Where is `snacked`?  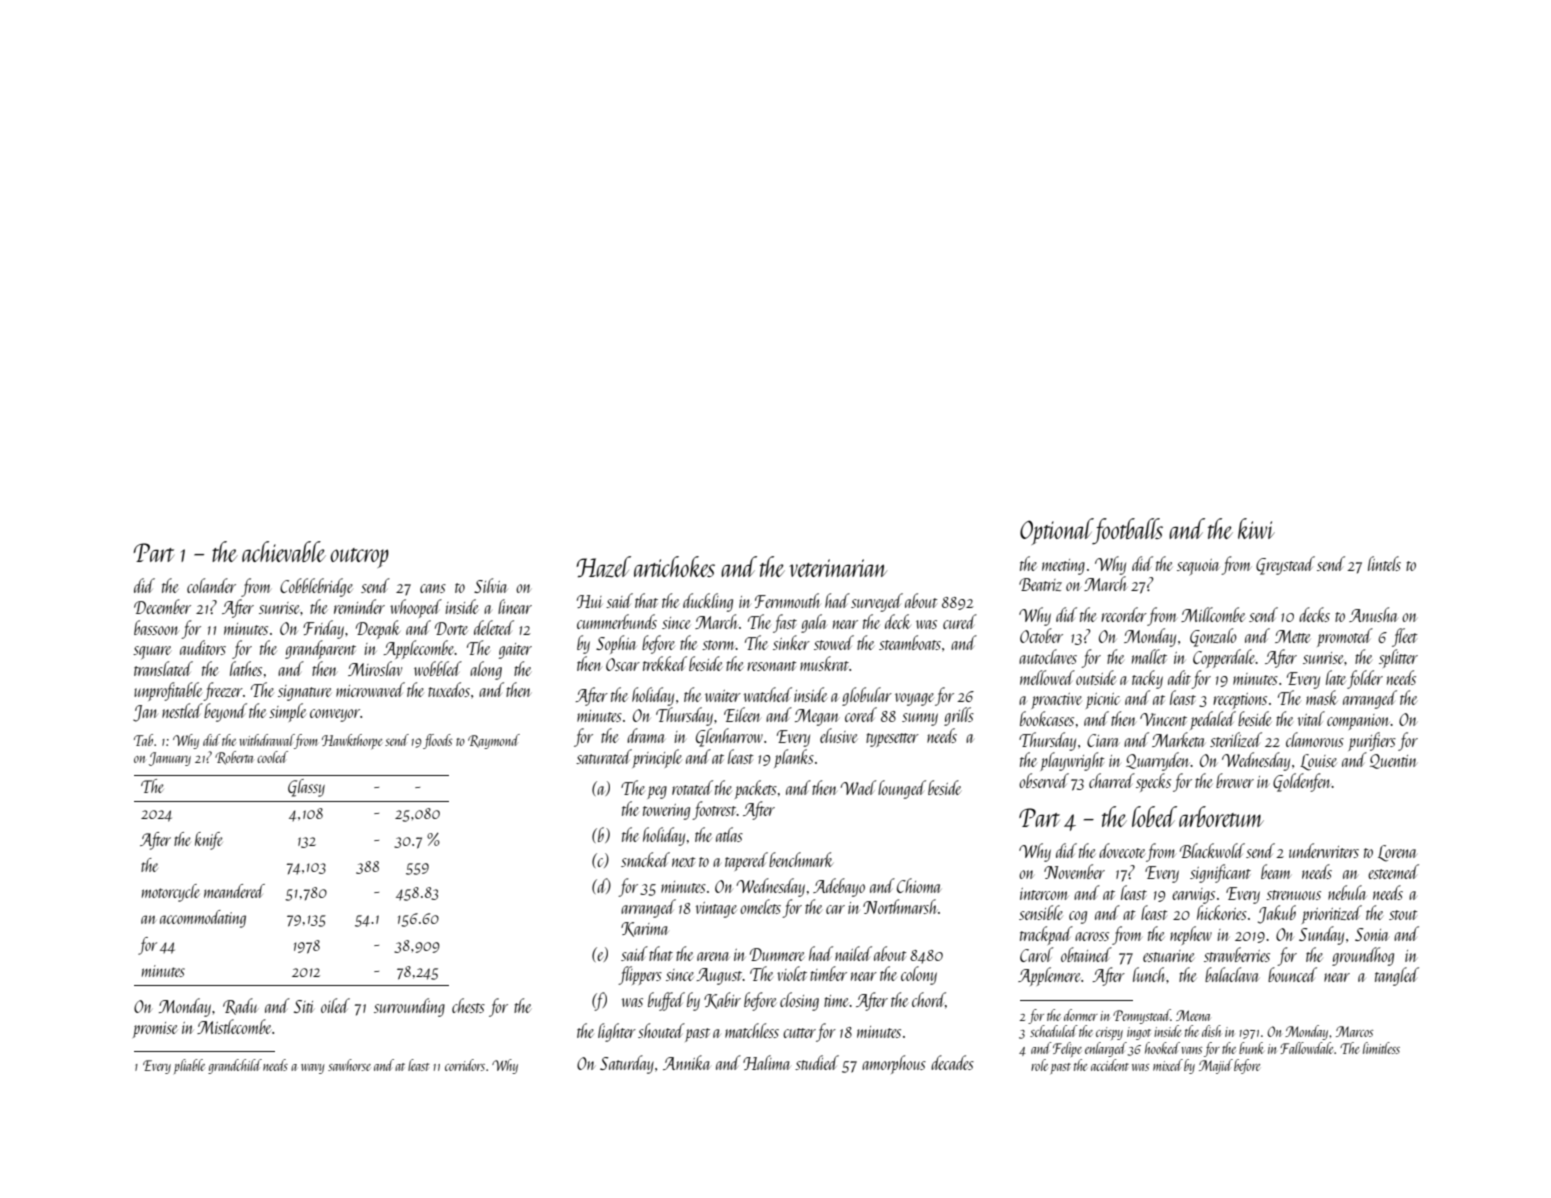
snacked is located at coordinates (645, 859).
